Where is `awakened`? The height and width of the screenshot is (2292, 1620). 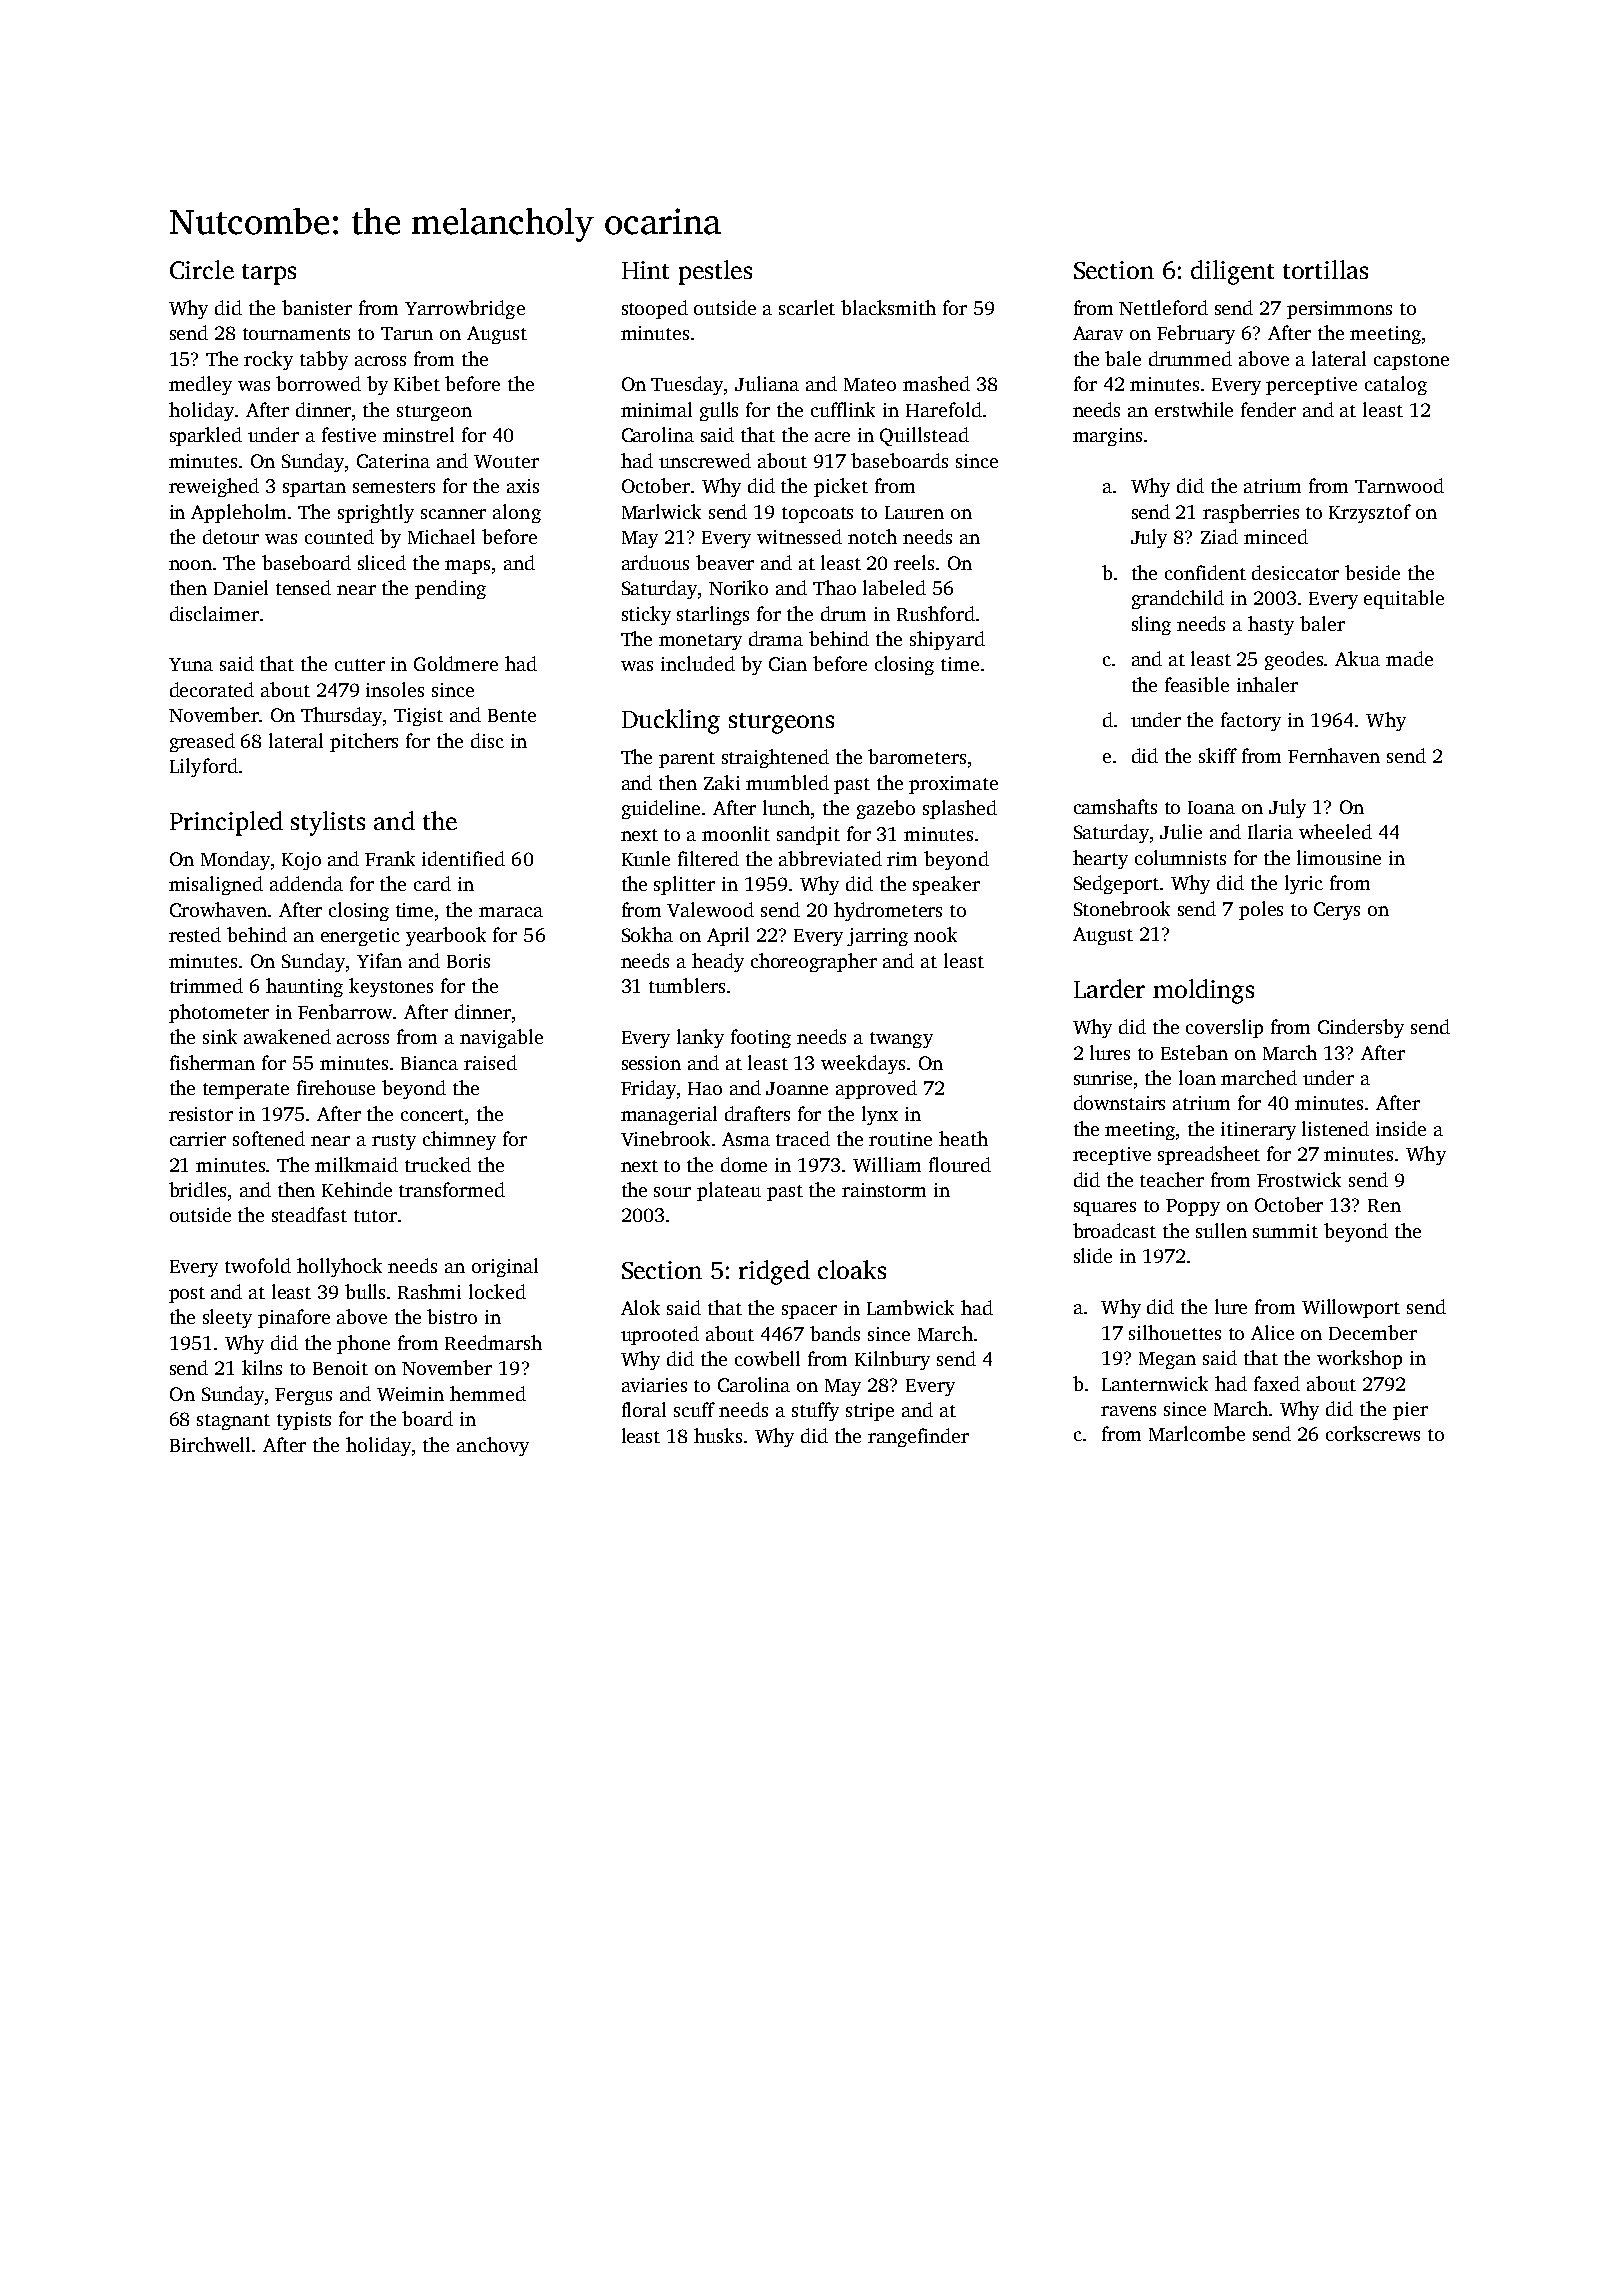 awakened is located at coordinates (287, 1036).
